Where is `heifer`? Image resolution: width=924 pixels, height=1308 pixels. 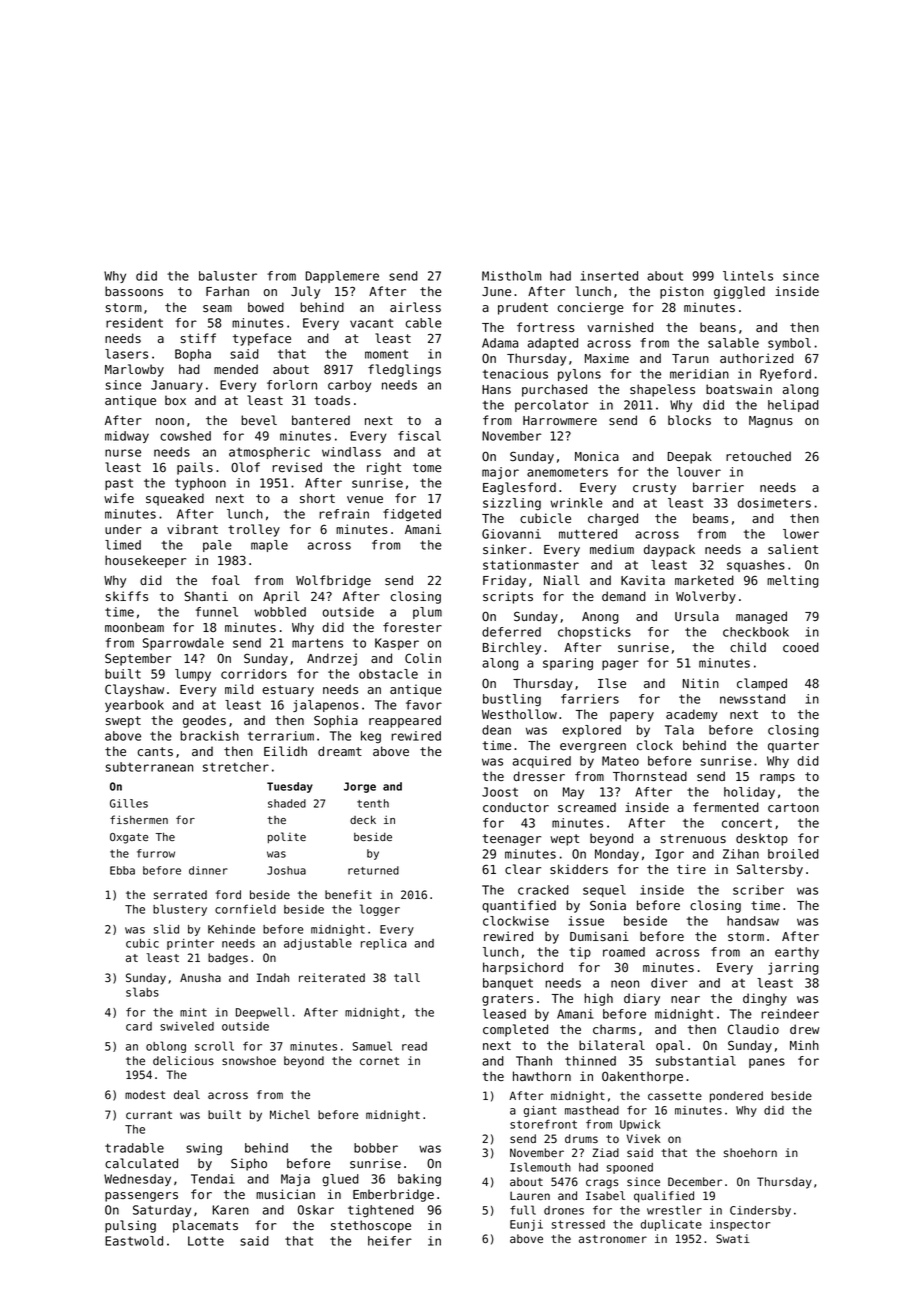
heifer is located at coordinates (390, 1241).
